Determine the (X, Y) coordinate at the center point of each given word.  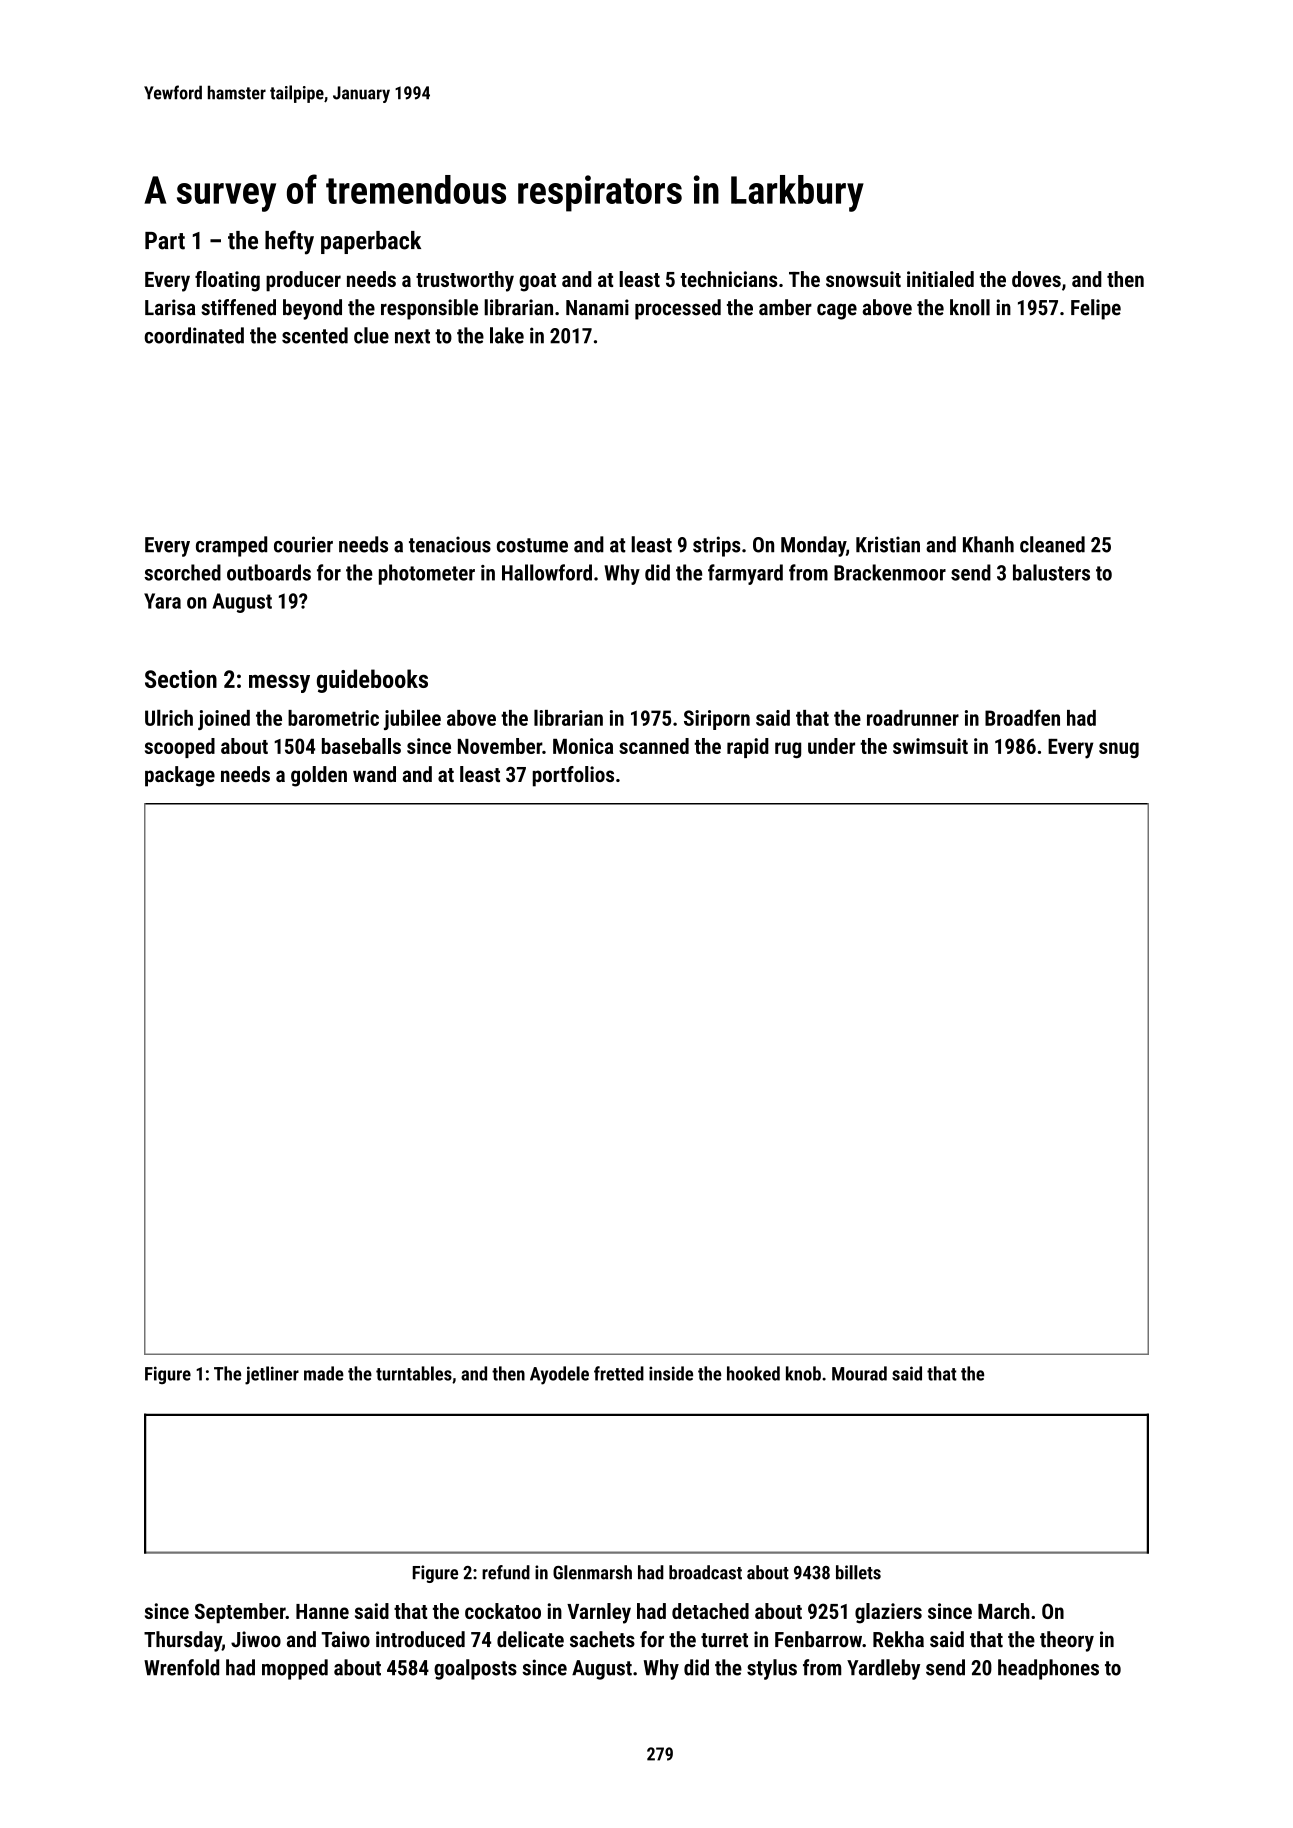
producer (303, 281)
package (180, 776)
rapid (748, 748)
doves (1036, 279)
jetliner (272, 1375)
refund (506, 1572)
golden (319, 776)
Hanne (322, 1611)
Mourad (859, 1373)
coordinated (194, 335)
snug (1119, 750)
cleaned (1052, 544)
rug (788, 750)
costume (532, 545)
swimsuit (930, 746)
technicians (728, 279)
